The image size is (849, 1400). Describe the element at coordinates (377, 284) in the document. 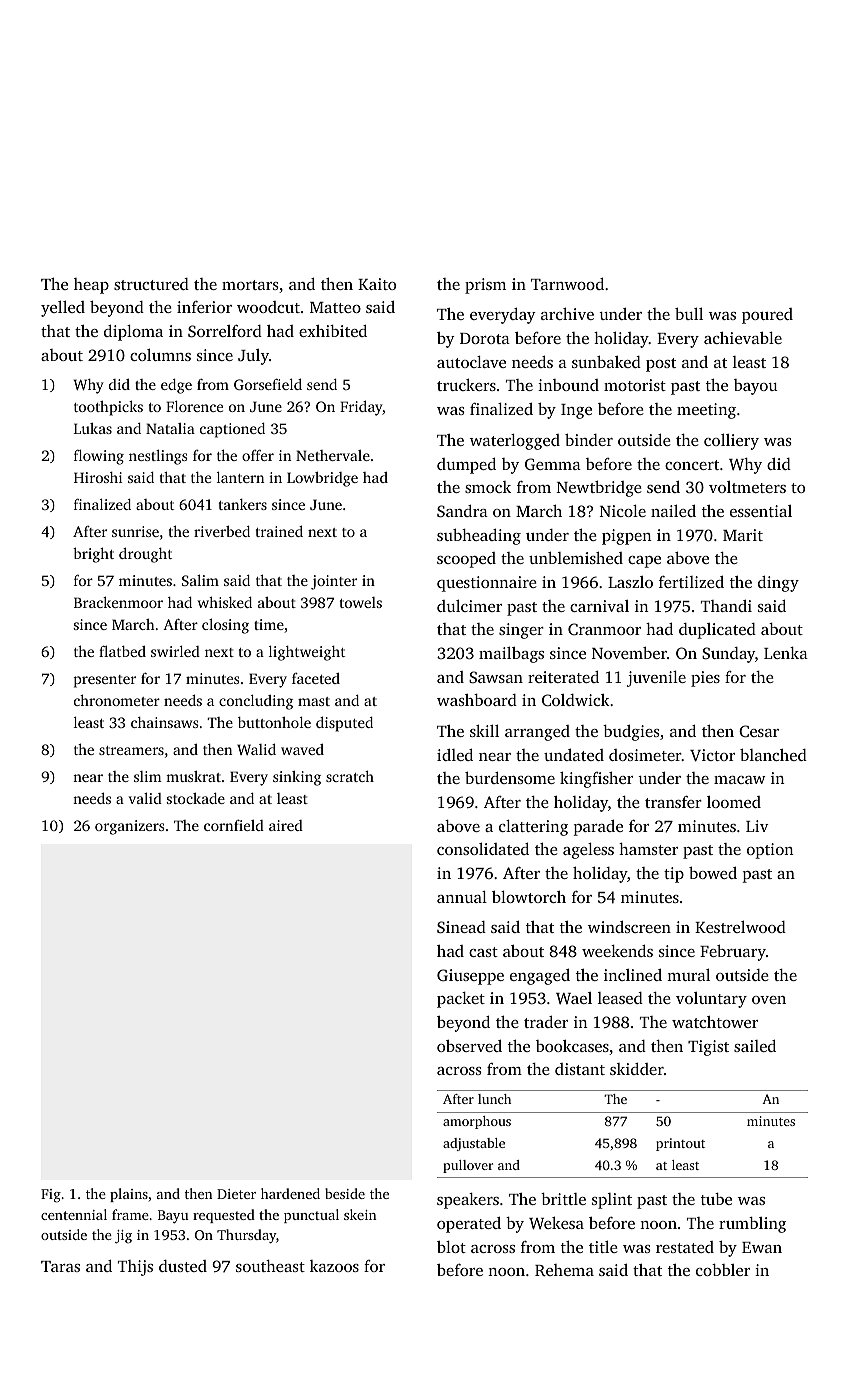

I see `Kaito` at that location.
